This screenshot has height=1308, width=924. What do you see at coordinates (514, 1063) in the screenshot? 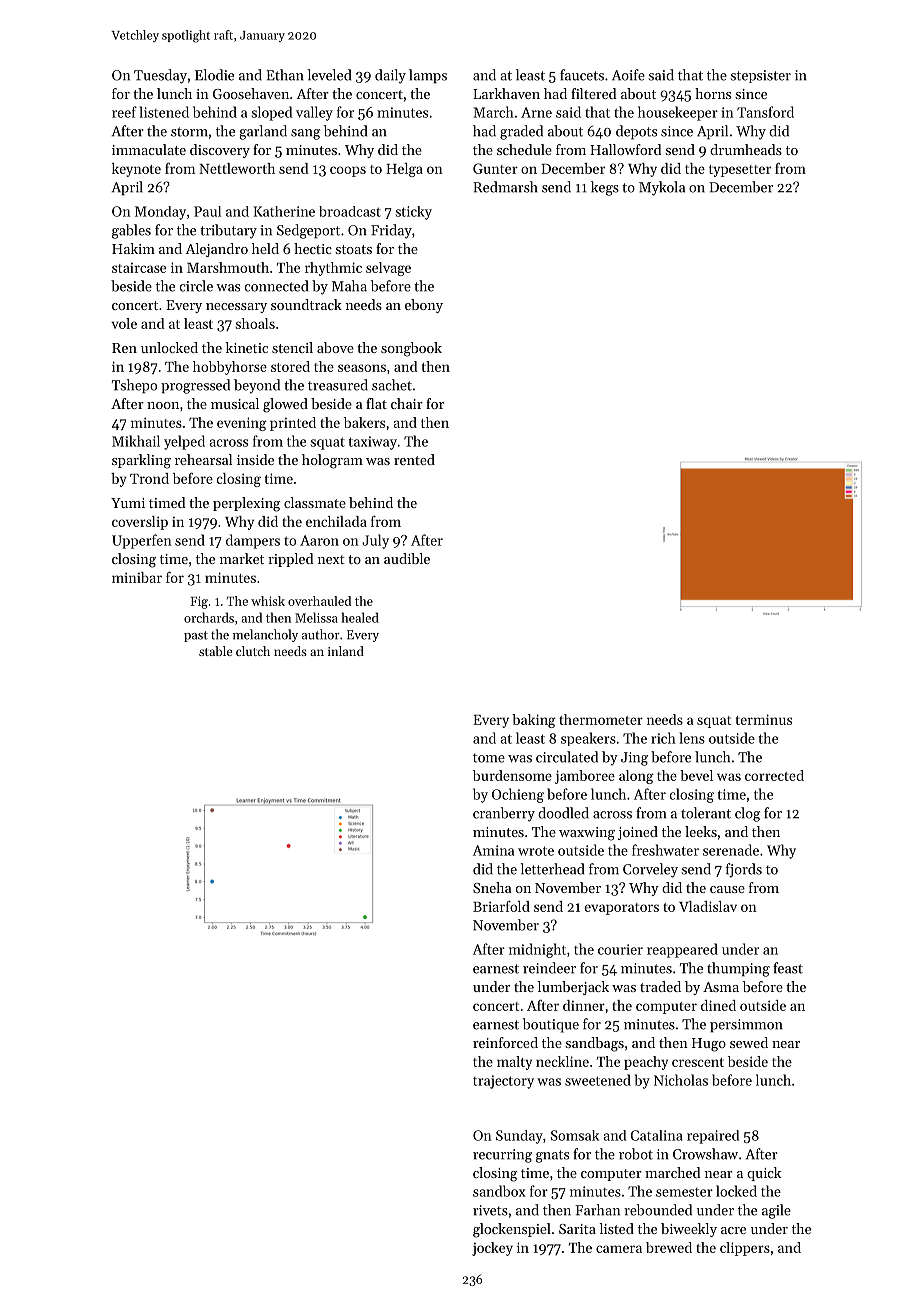
I see `malty` at bounding box center [514, 1063].
